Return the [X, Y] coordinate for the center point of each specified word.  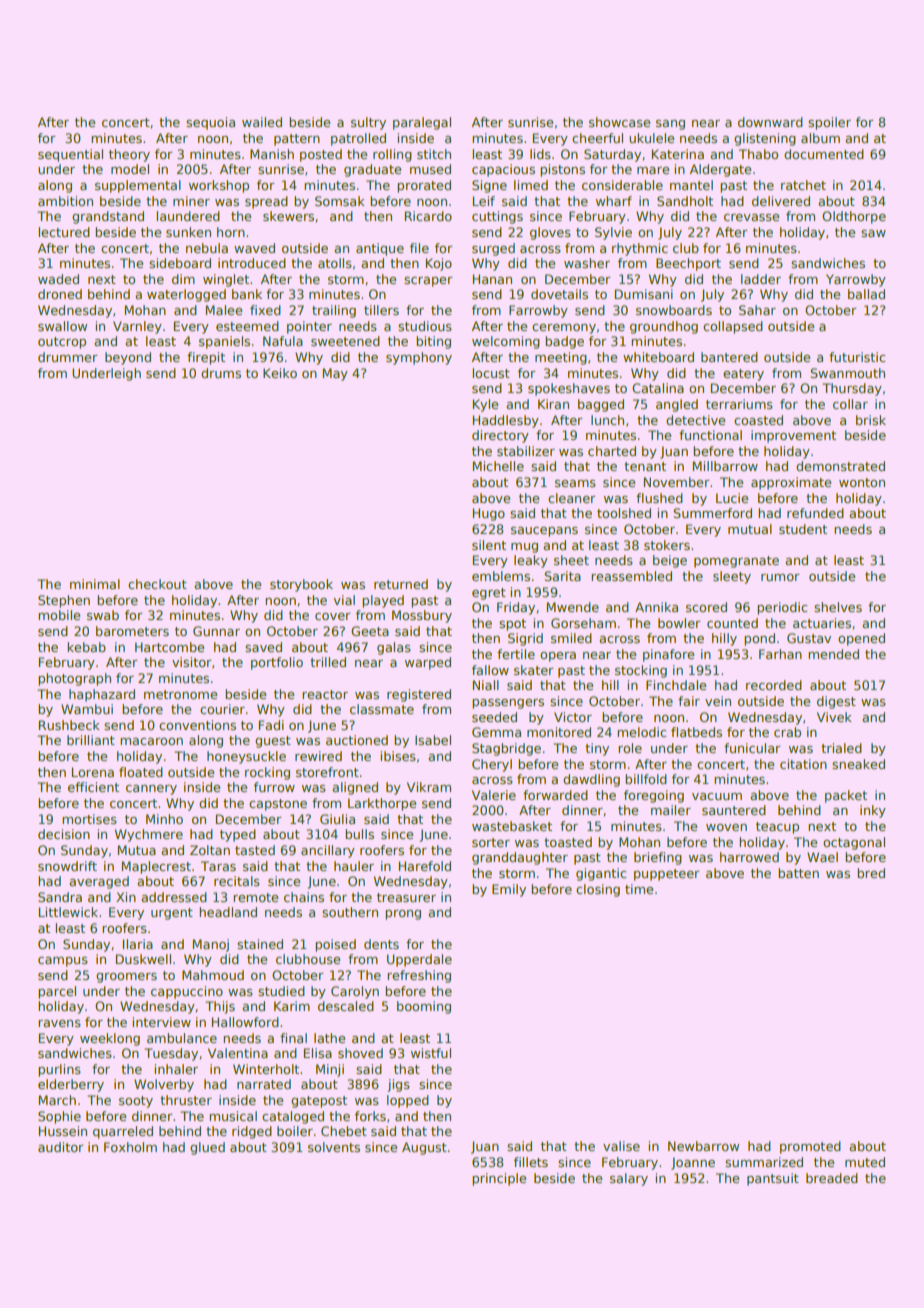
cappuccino [187, 992]
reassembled [631, 576]
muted [865, 1162]
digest [836, 702]
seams [575, 483]
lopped [408, 1101]
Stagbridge [506, 749]
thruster [186, 1100]
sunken [188, 232]
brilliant [91, 740]
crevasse [751, 217]
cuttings [497, 217]
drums [221, 373]
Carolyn [355, 992]
